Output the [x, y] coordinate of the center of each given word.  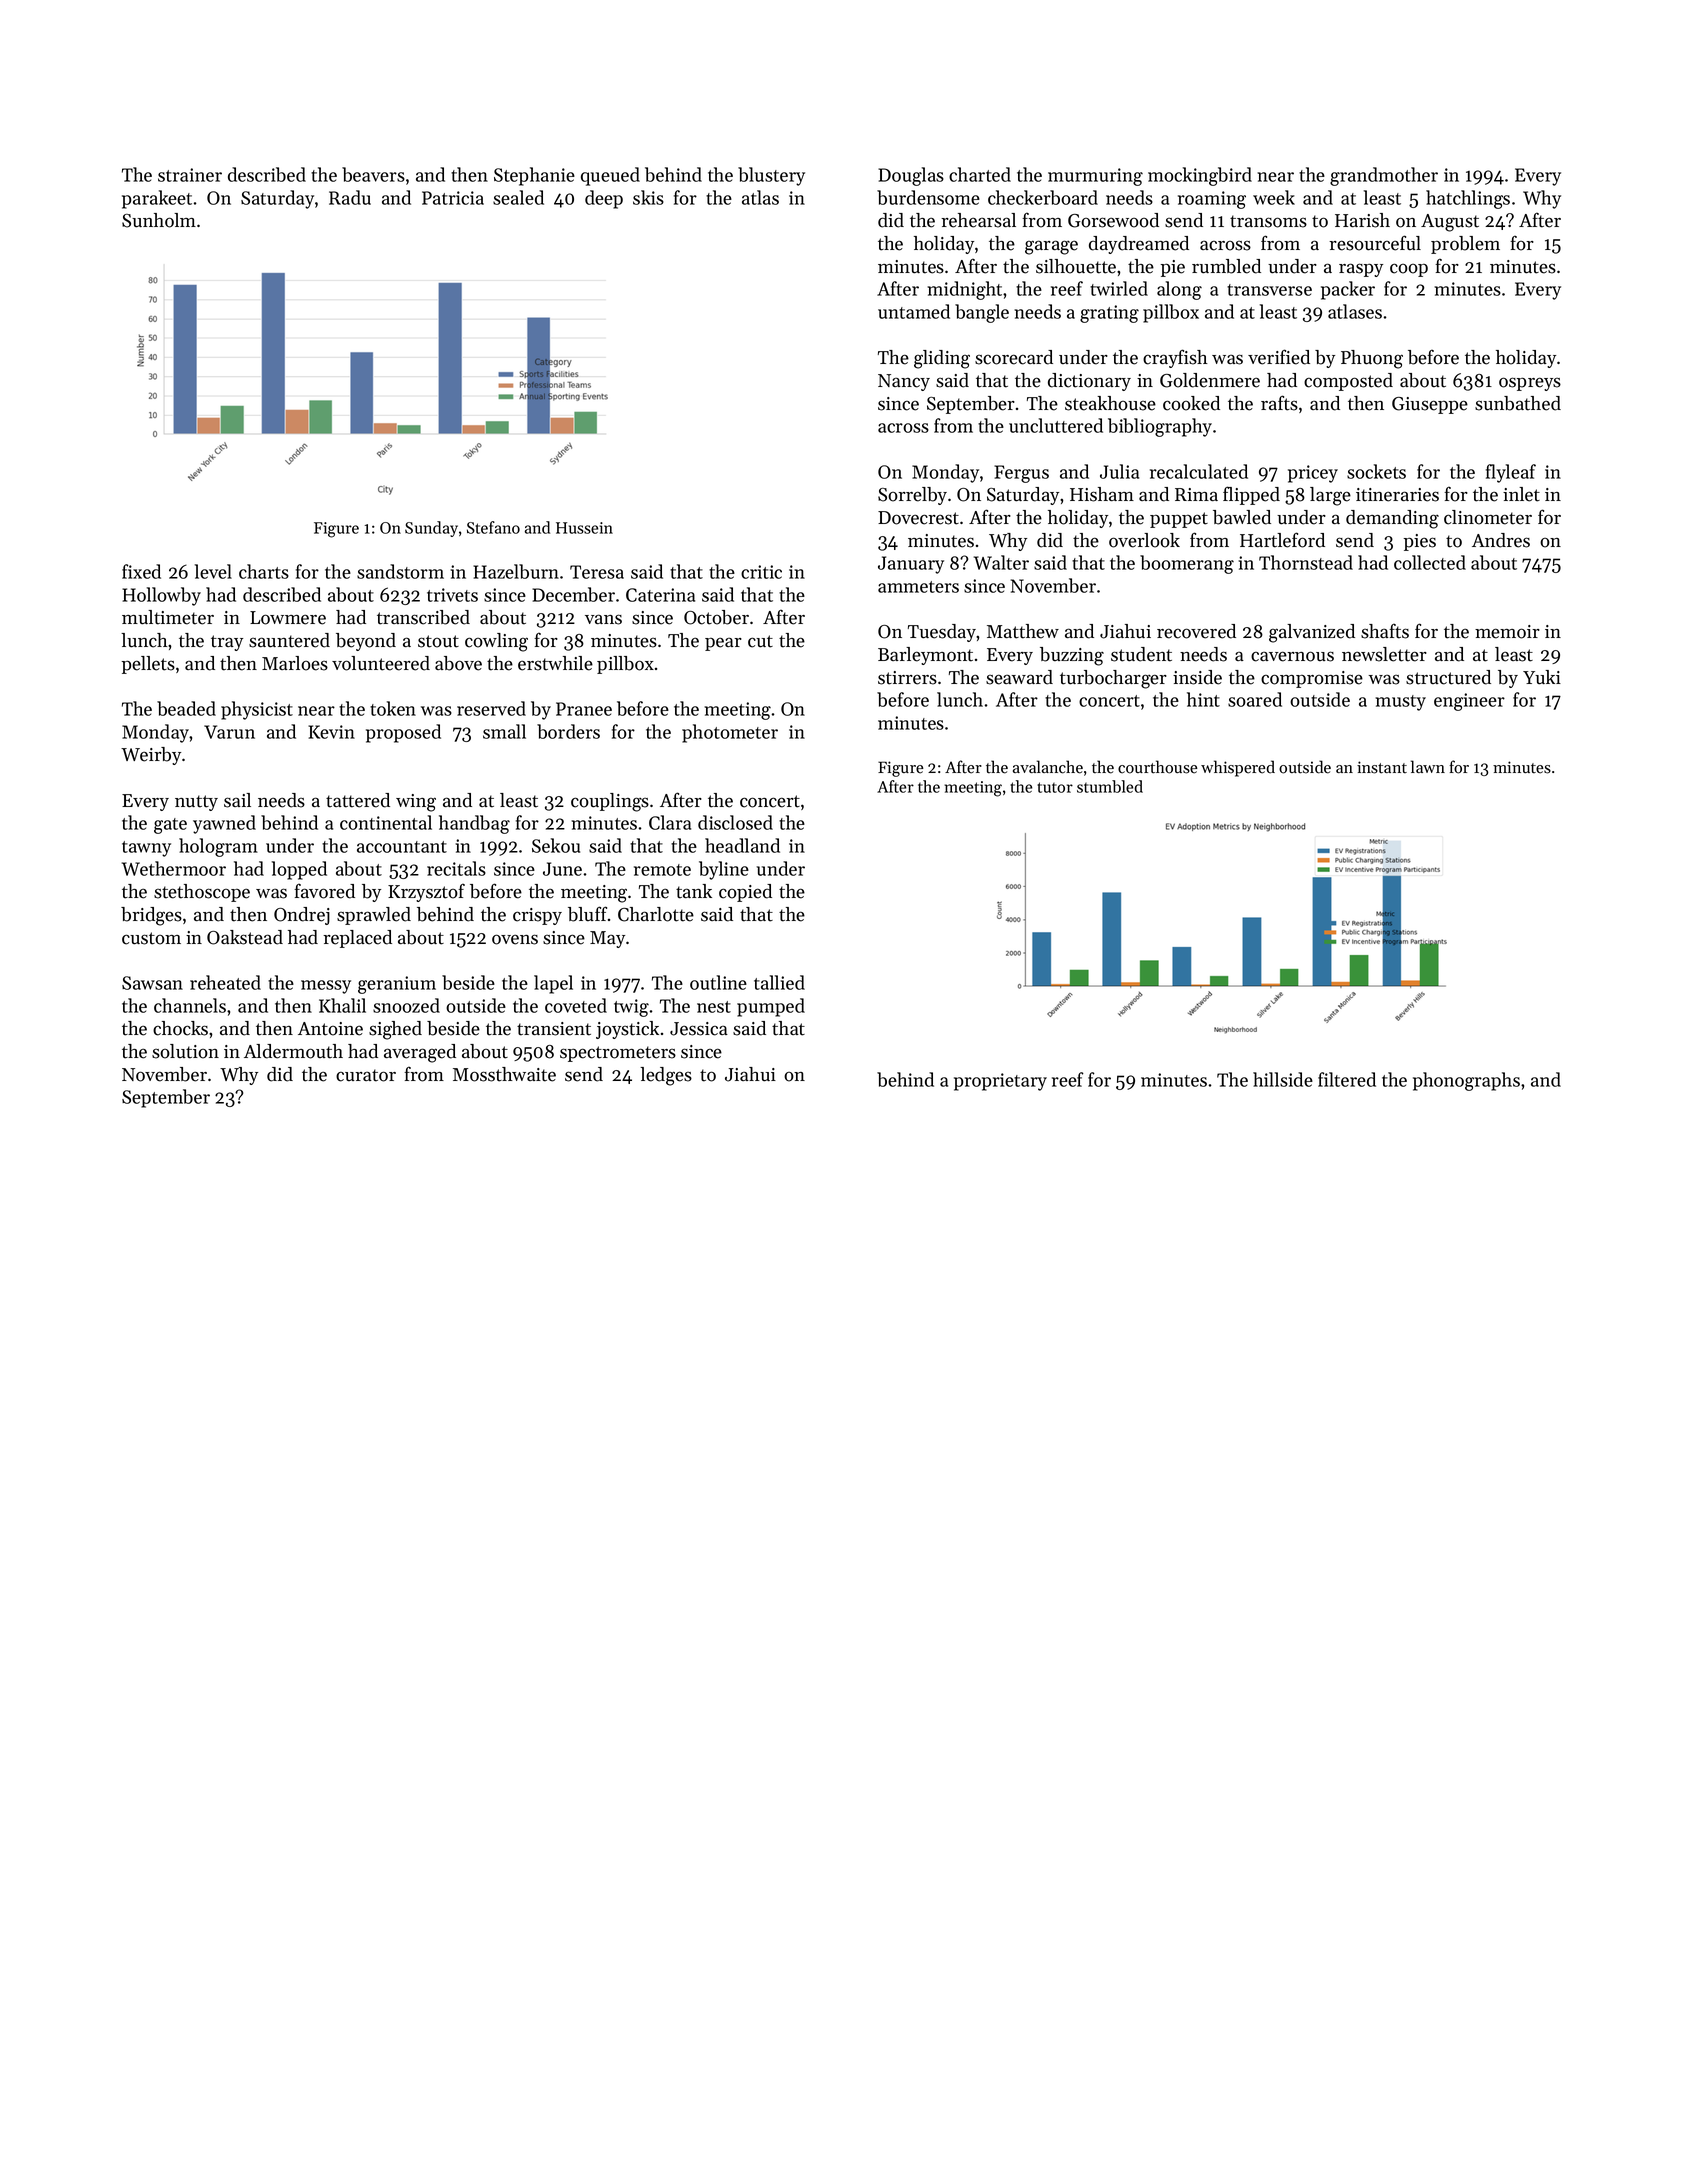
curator [366, 1075]
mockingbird [1200, 176]
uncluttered [1056, 425]
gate [170, 826]
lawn [1428, 766]
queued [610, 176]
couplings [610, 802]
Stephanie [534, 176]
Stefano [493, 527]
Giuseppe [1430, 405]
